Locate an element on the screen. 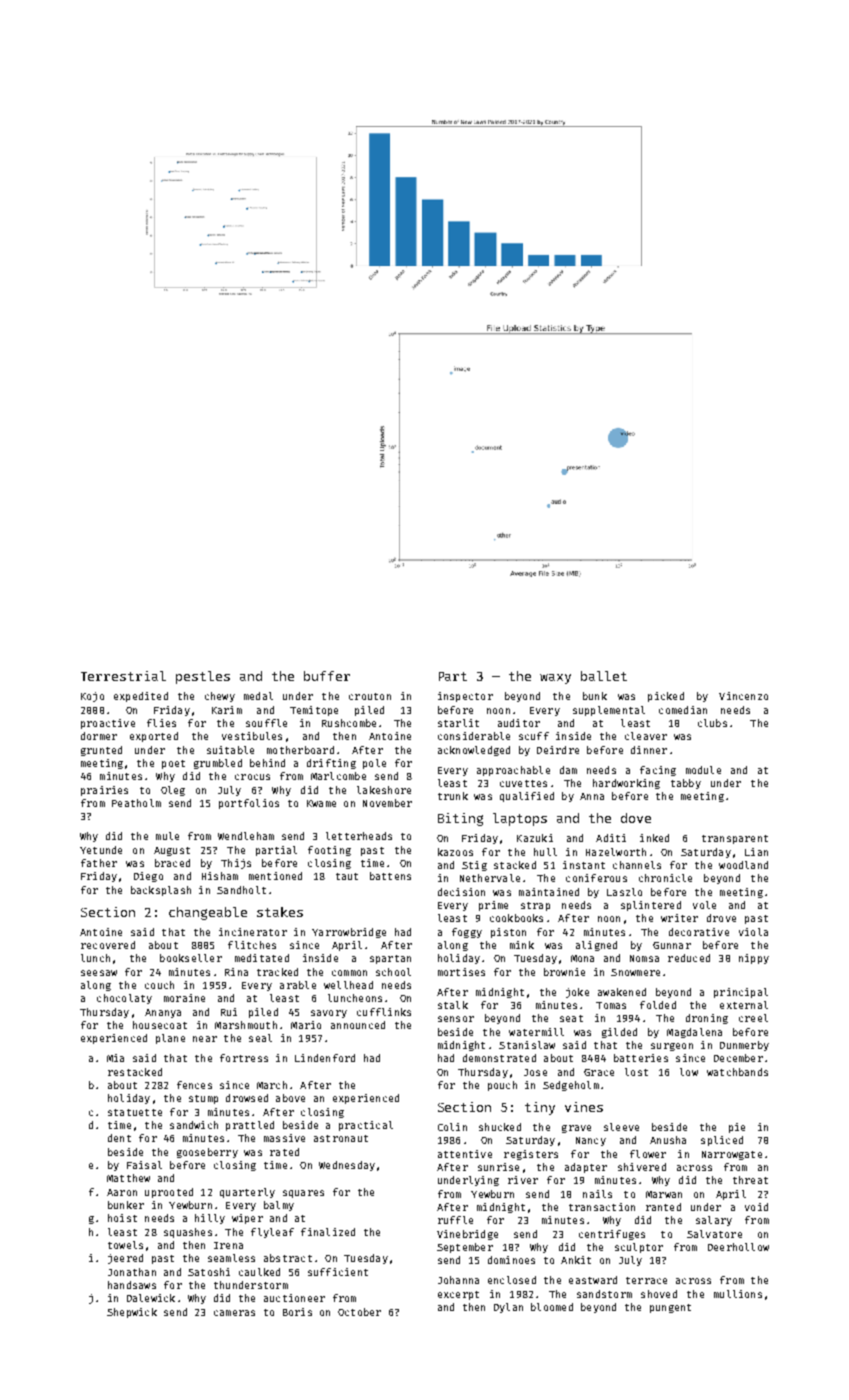 The image size is (849, 1400). viola is located at coordinates (753, 932).
